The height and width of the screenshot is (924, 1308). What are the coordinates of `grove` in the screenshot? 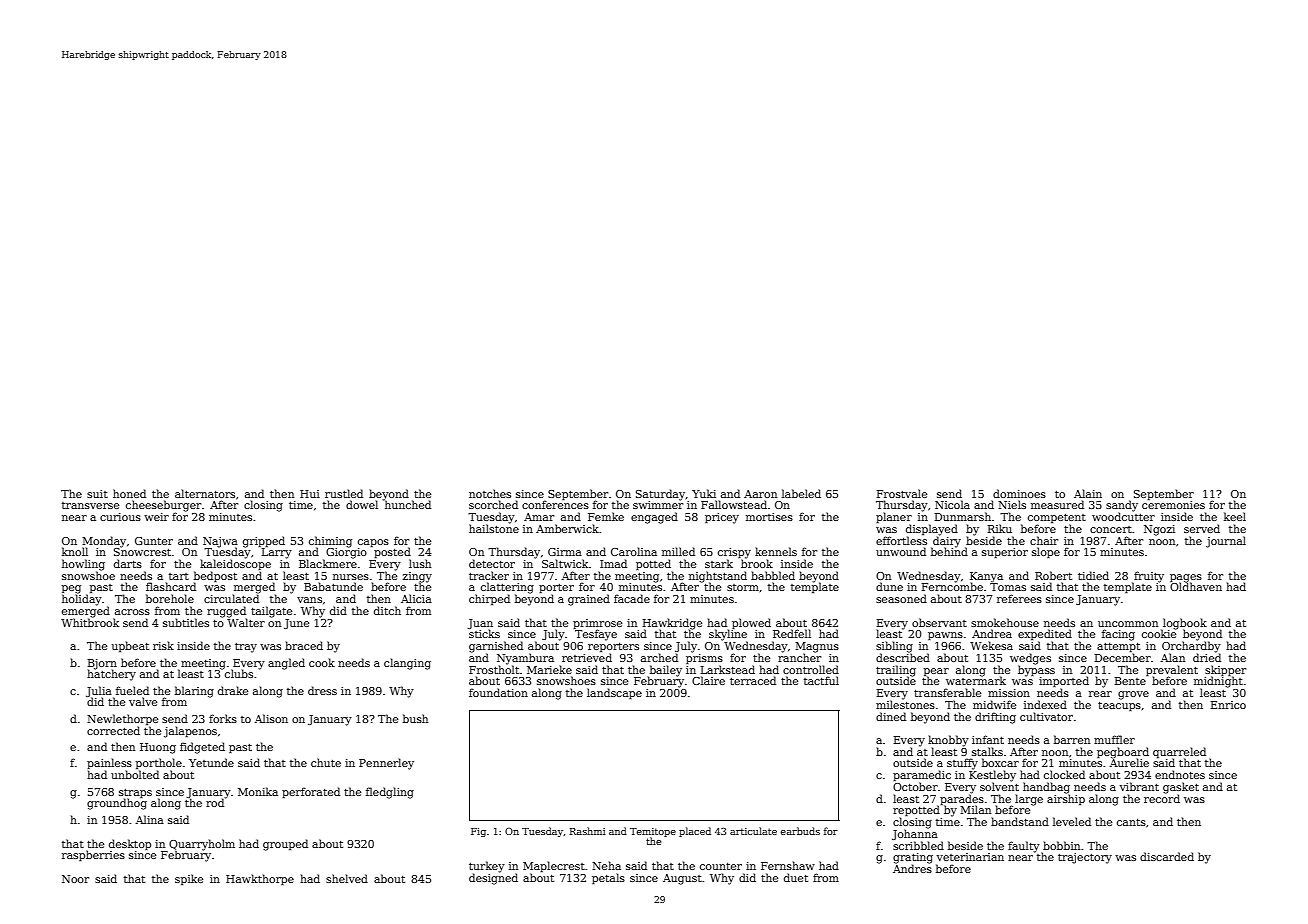 It's located at (1133, 695).
